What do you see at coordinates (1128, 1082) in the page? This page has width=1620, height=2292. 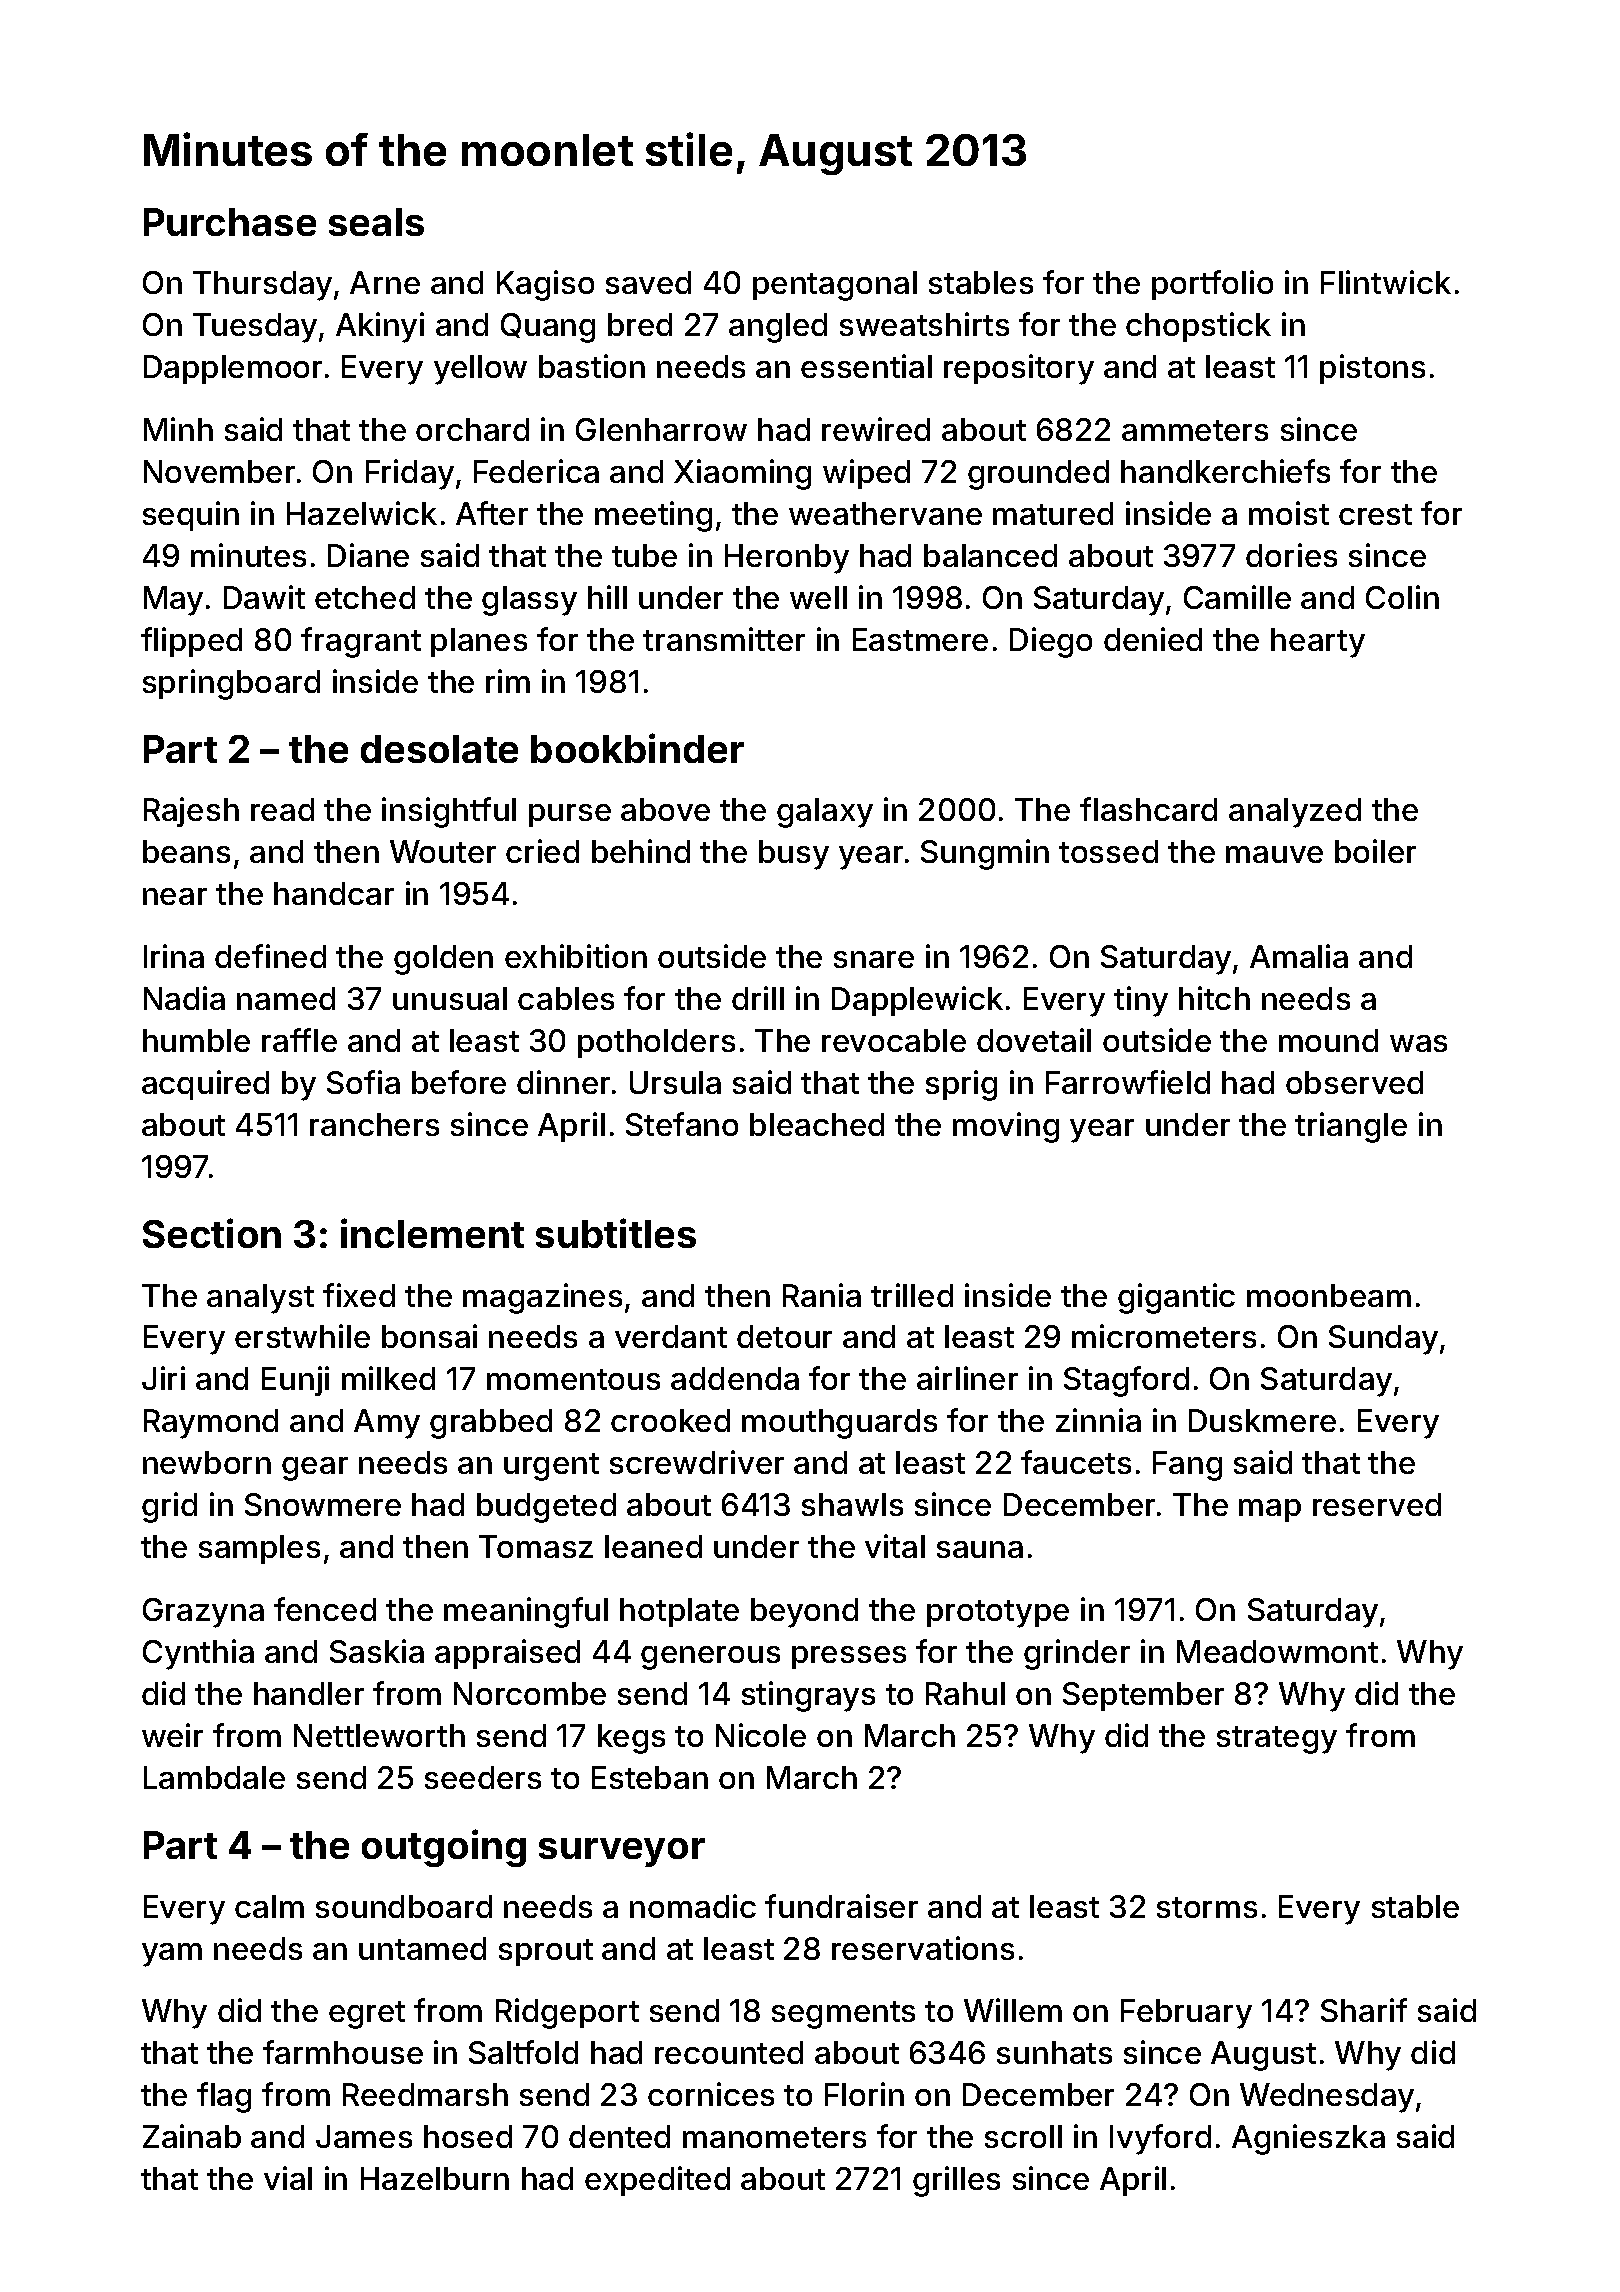 I see `Farrowfield` at bounding box center [1128, 1082].
